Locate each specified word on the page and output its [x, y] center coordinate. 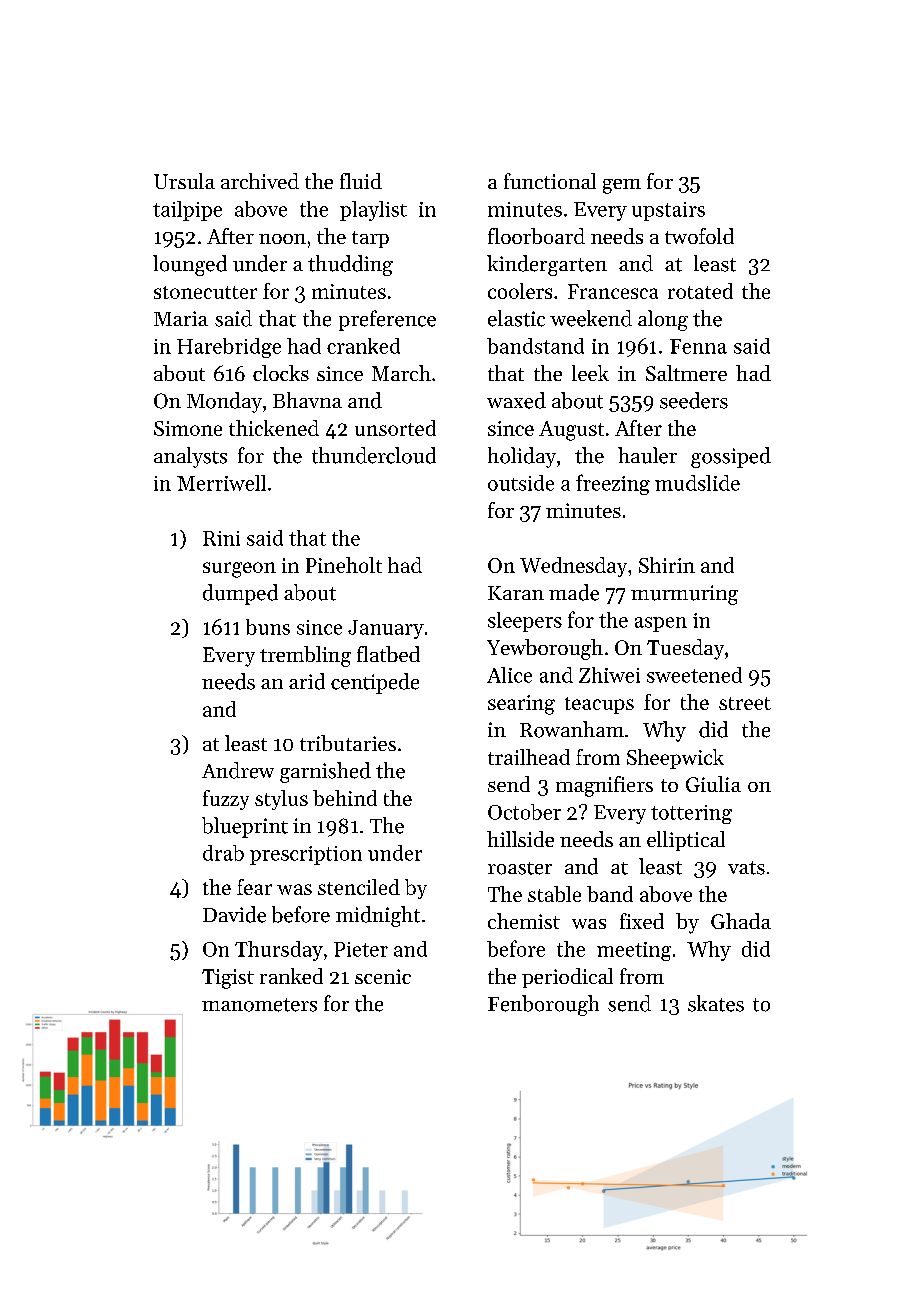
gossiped [731, 457]
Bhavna [307, 400]
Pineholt [344, 565]
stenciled [359, 887]
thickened [274, 428]
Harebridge [229, 348]
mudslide [697, 483]
